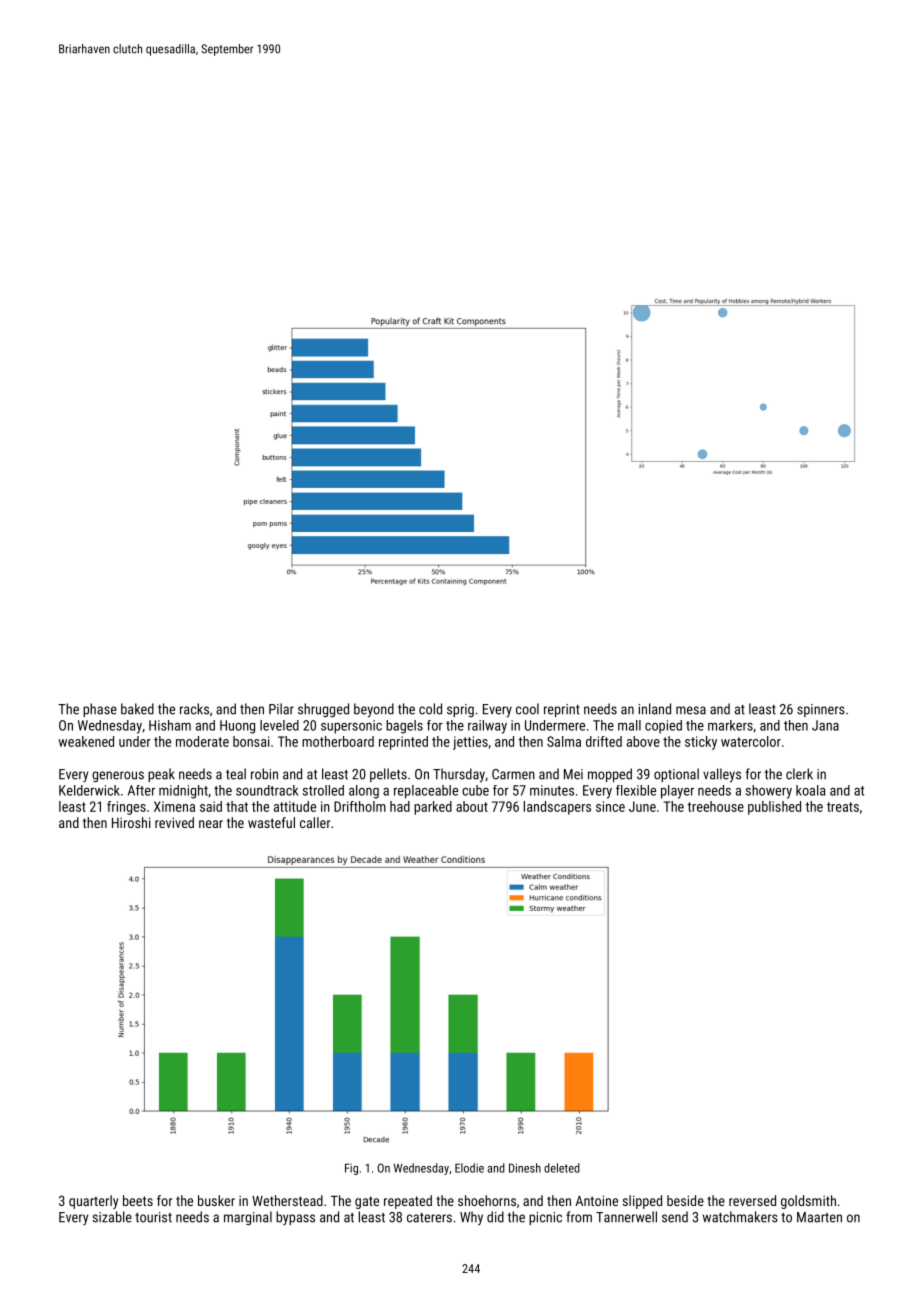 This screenshot has height=1308, width=924. Describe the element at coordinates (730, 725) in the screenshot. I see `markers` at that location.
